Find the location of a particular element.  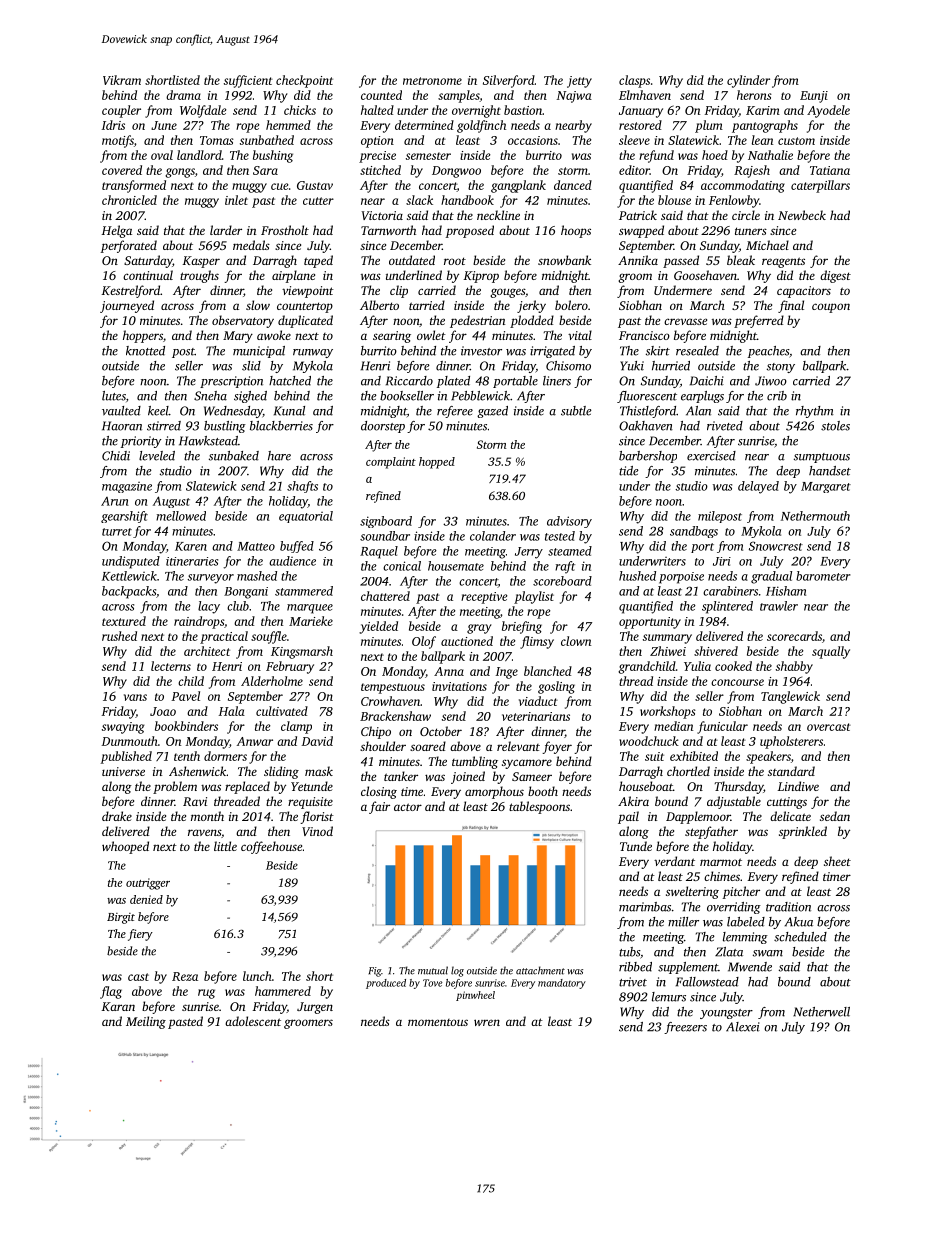

oval is located at coordinates (162, 155).
